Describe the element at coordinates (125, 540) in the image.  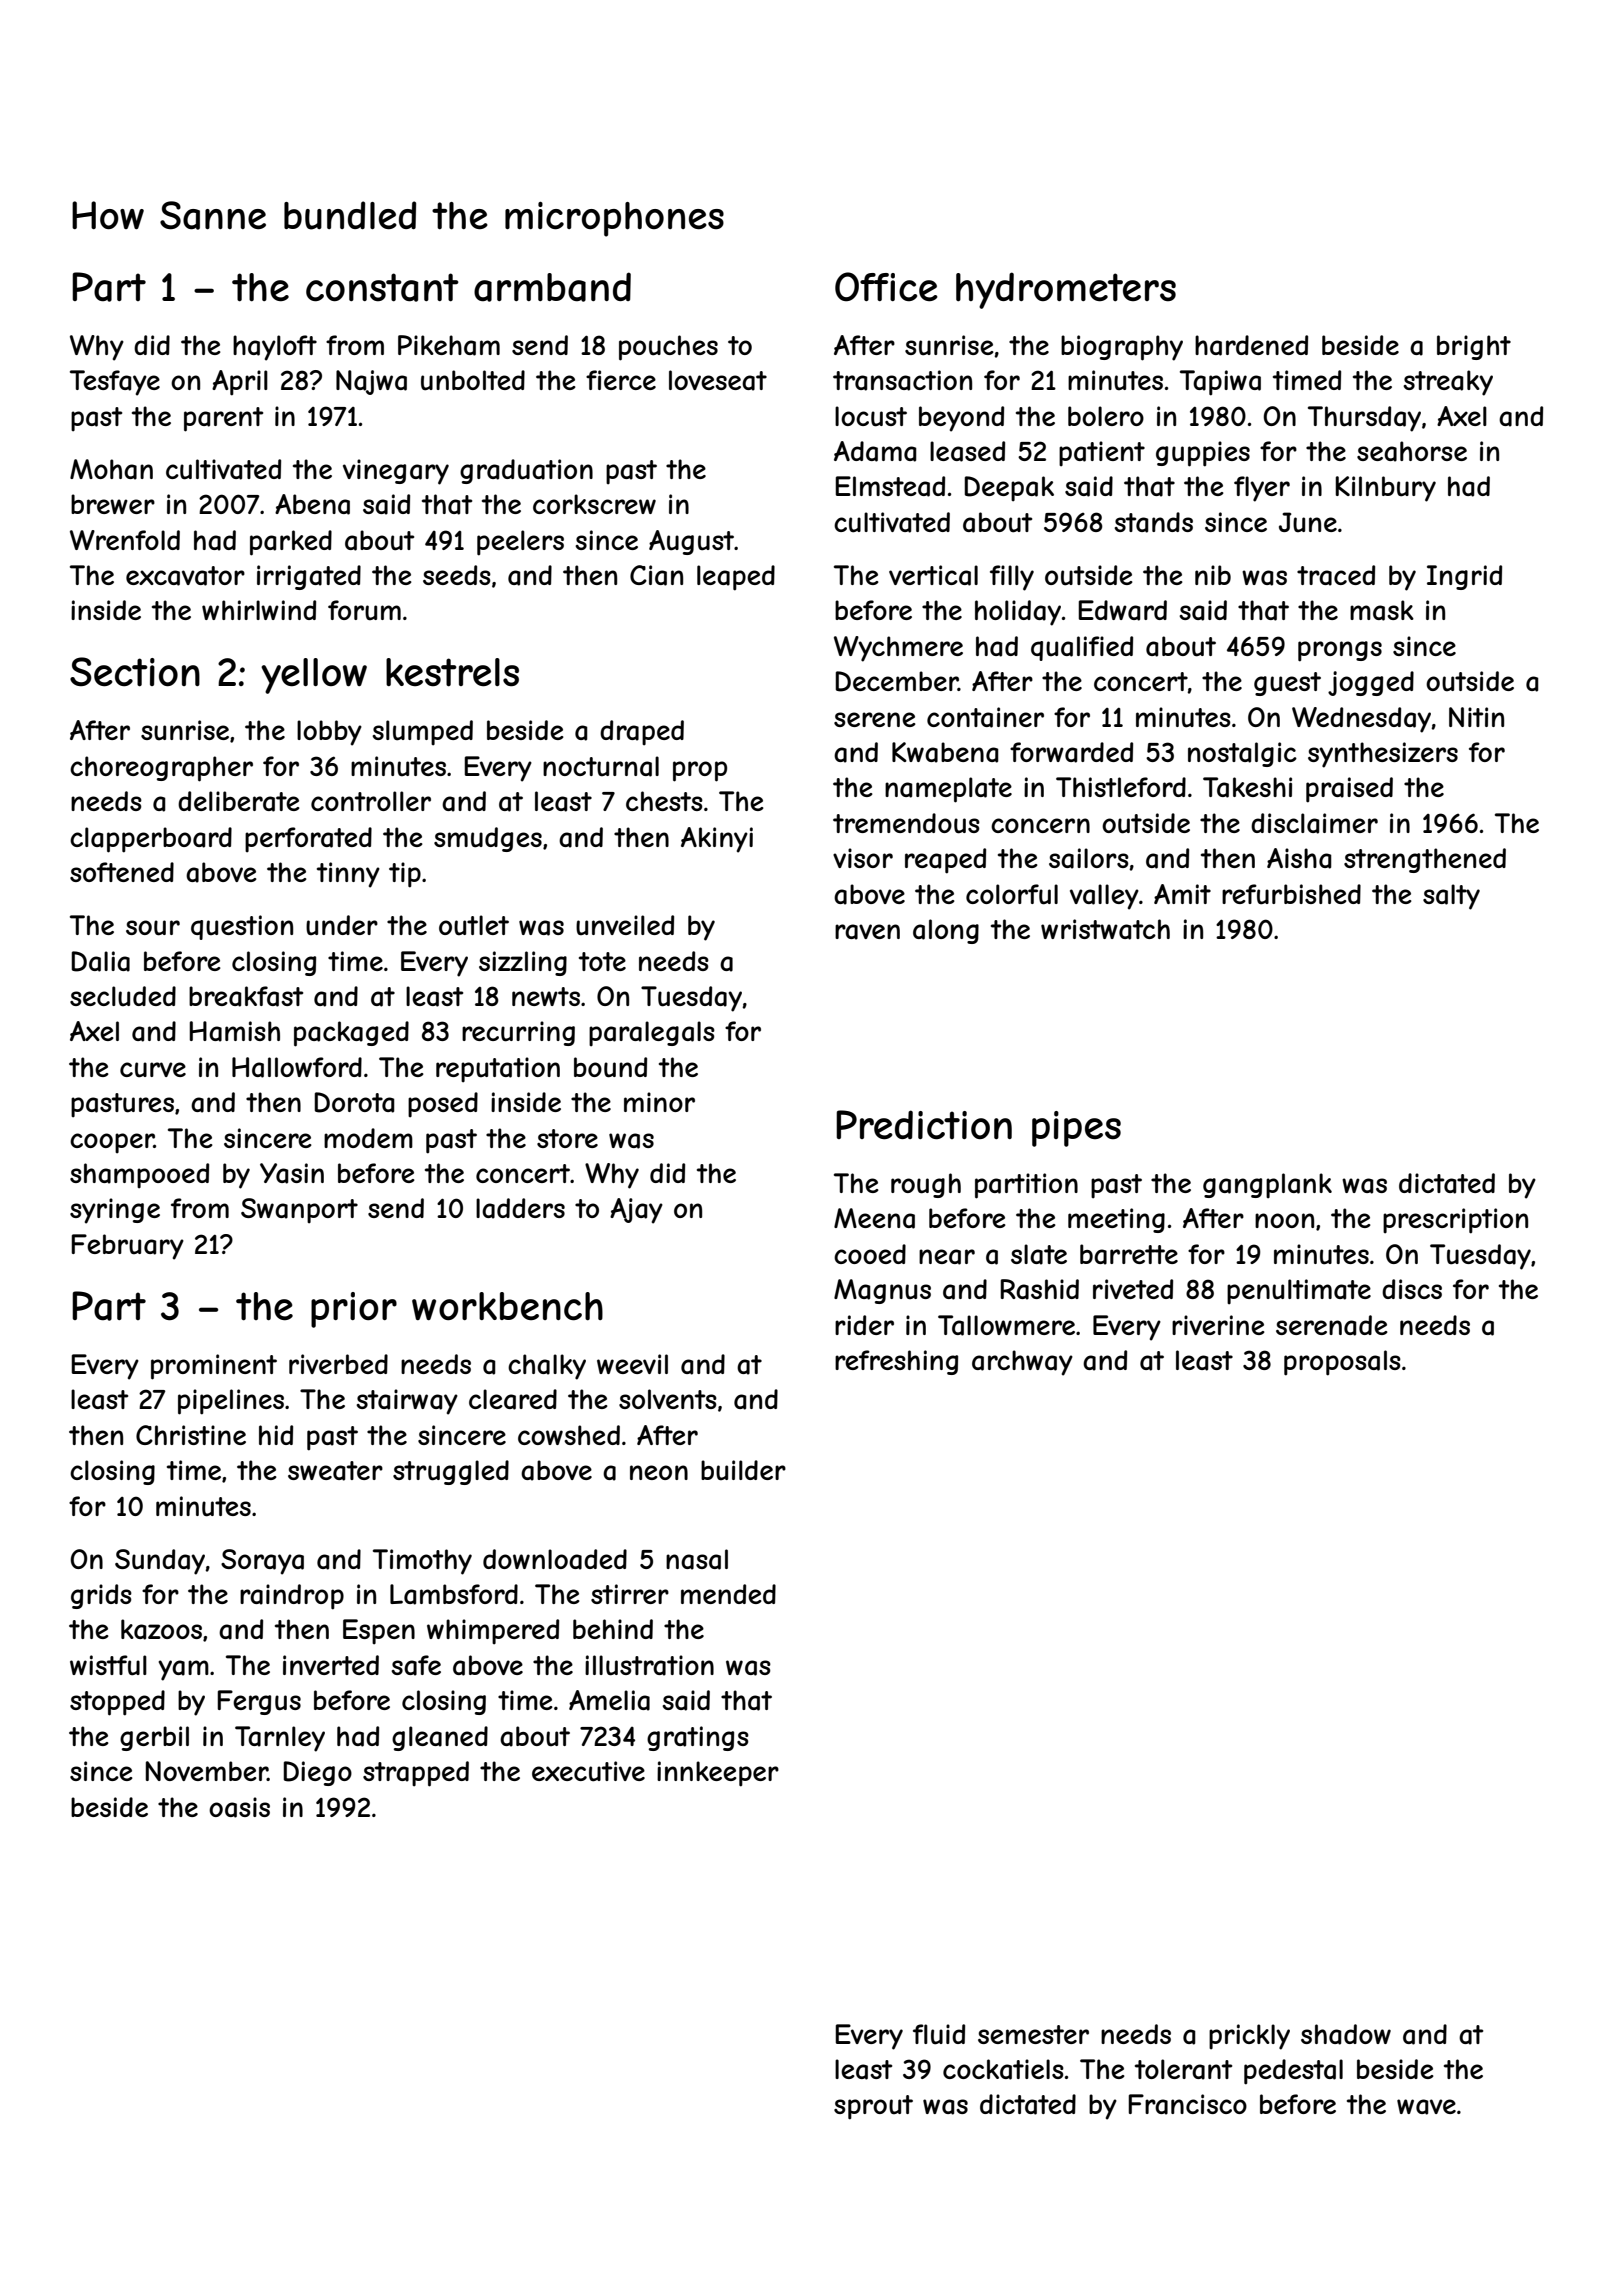
I see `Wrenfold` at that location.
